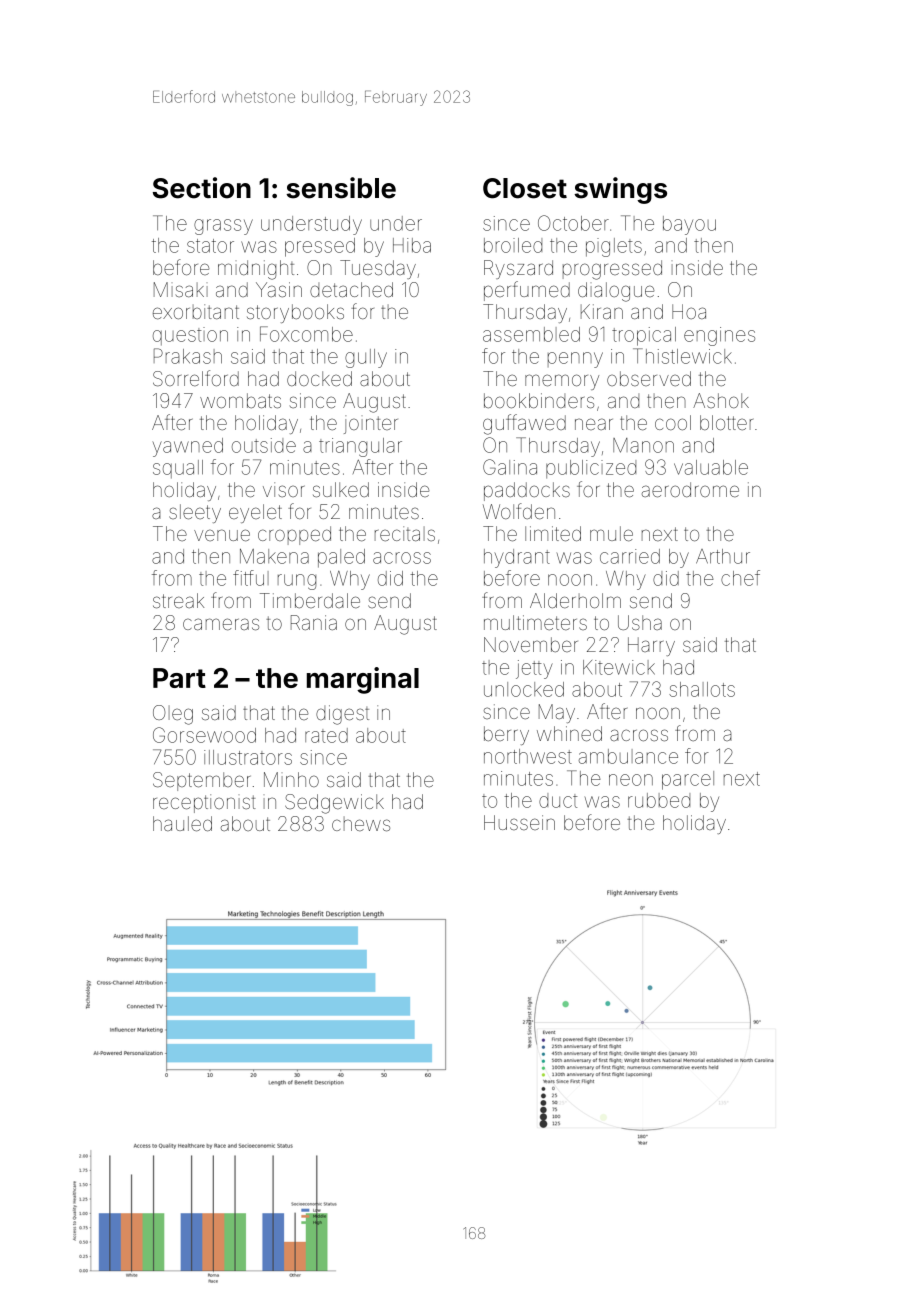  What do you see at coordinates (659, 800) in the screenshot?
I see `rubbed` at bounding box center [659, 800].
